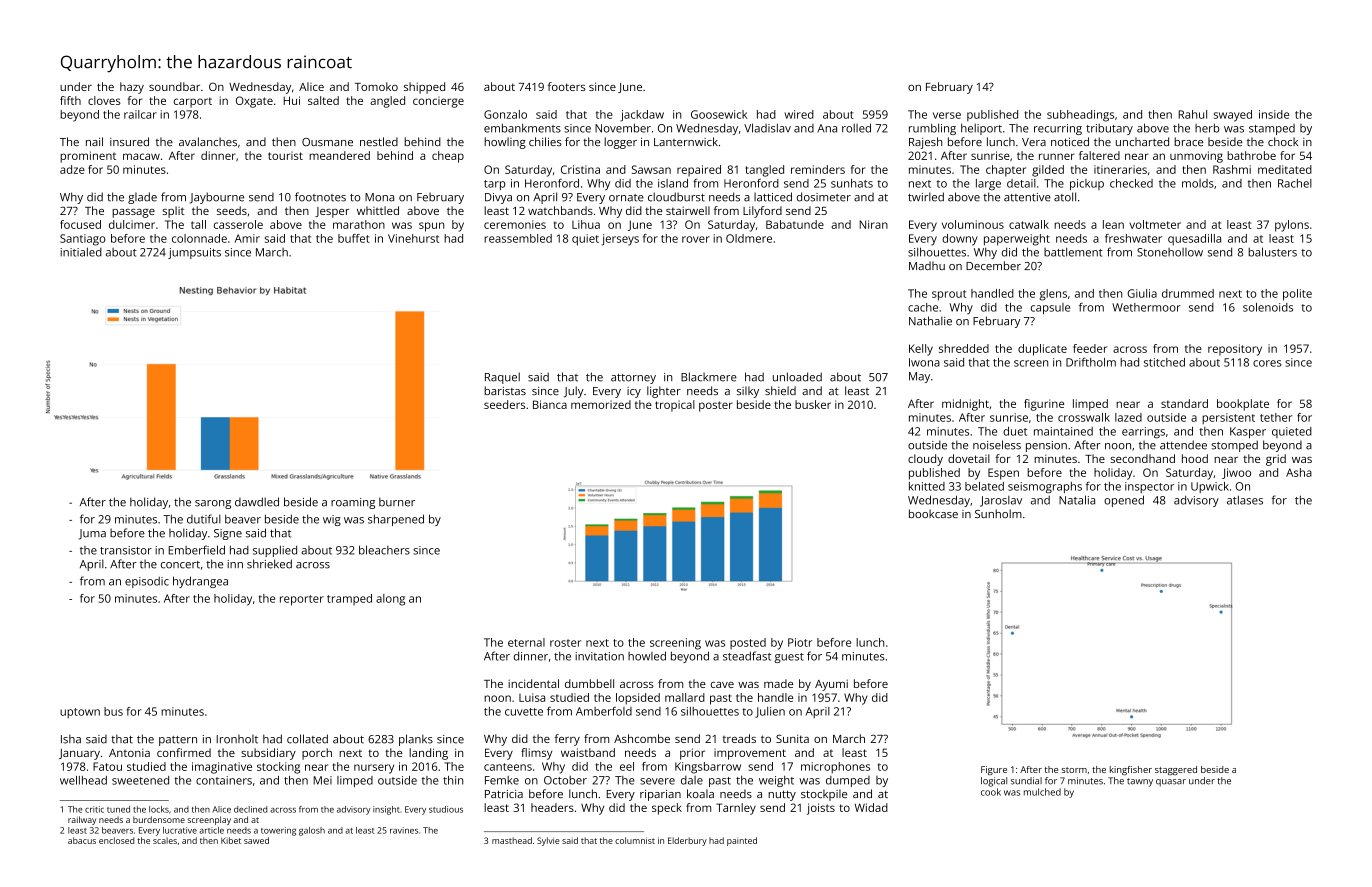  What do you see at coordinates (797, 377) in the image?
I see `unloaded` at bounding box center [797, 377].
